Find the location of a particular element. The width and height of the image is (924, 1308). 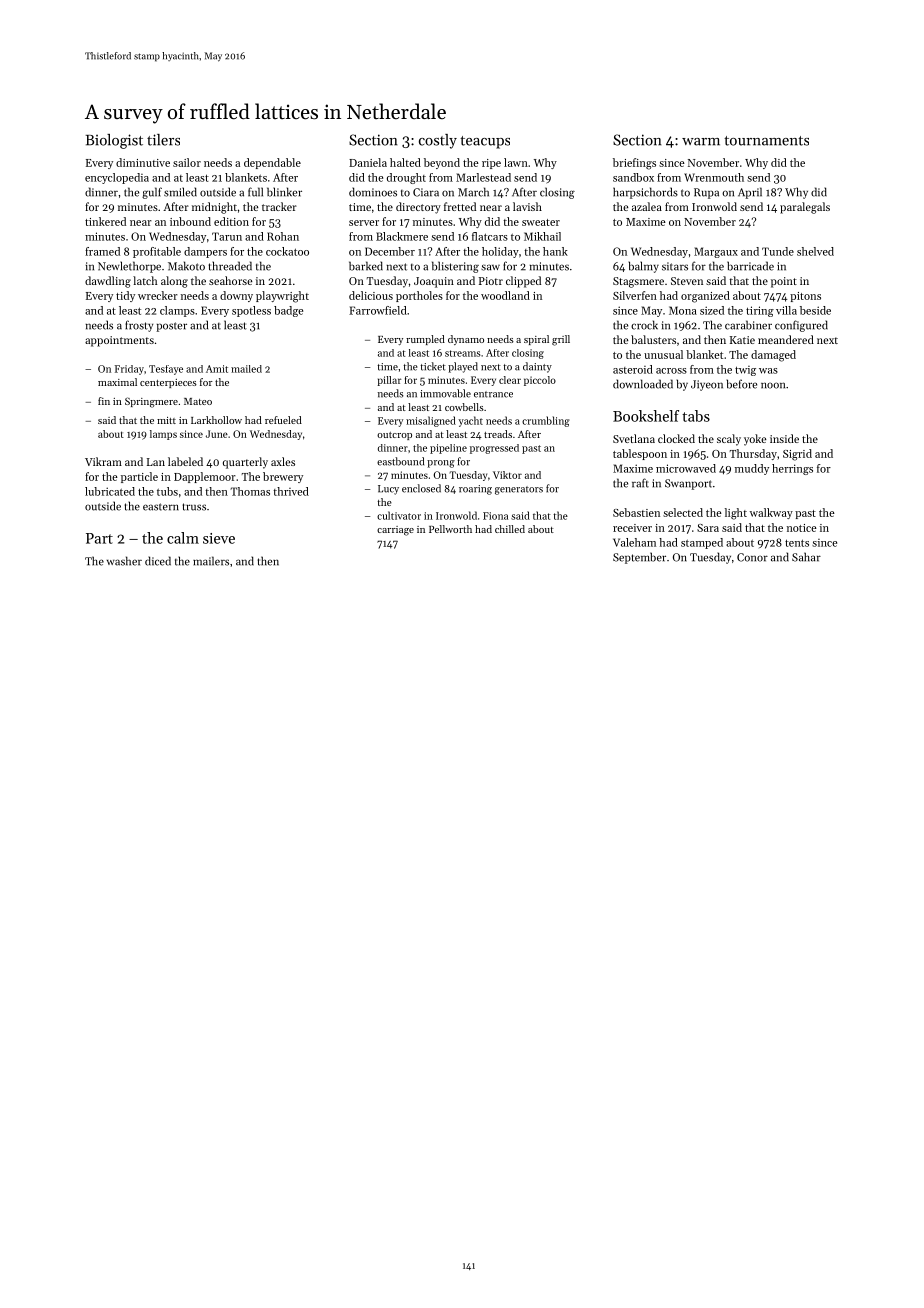

tournaments is located at coordinates (766, 141).
